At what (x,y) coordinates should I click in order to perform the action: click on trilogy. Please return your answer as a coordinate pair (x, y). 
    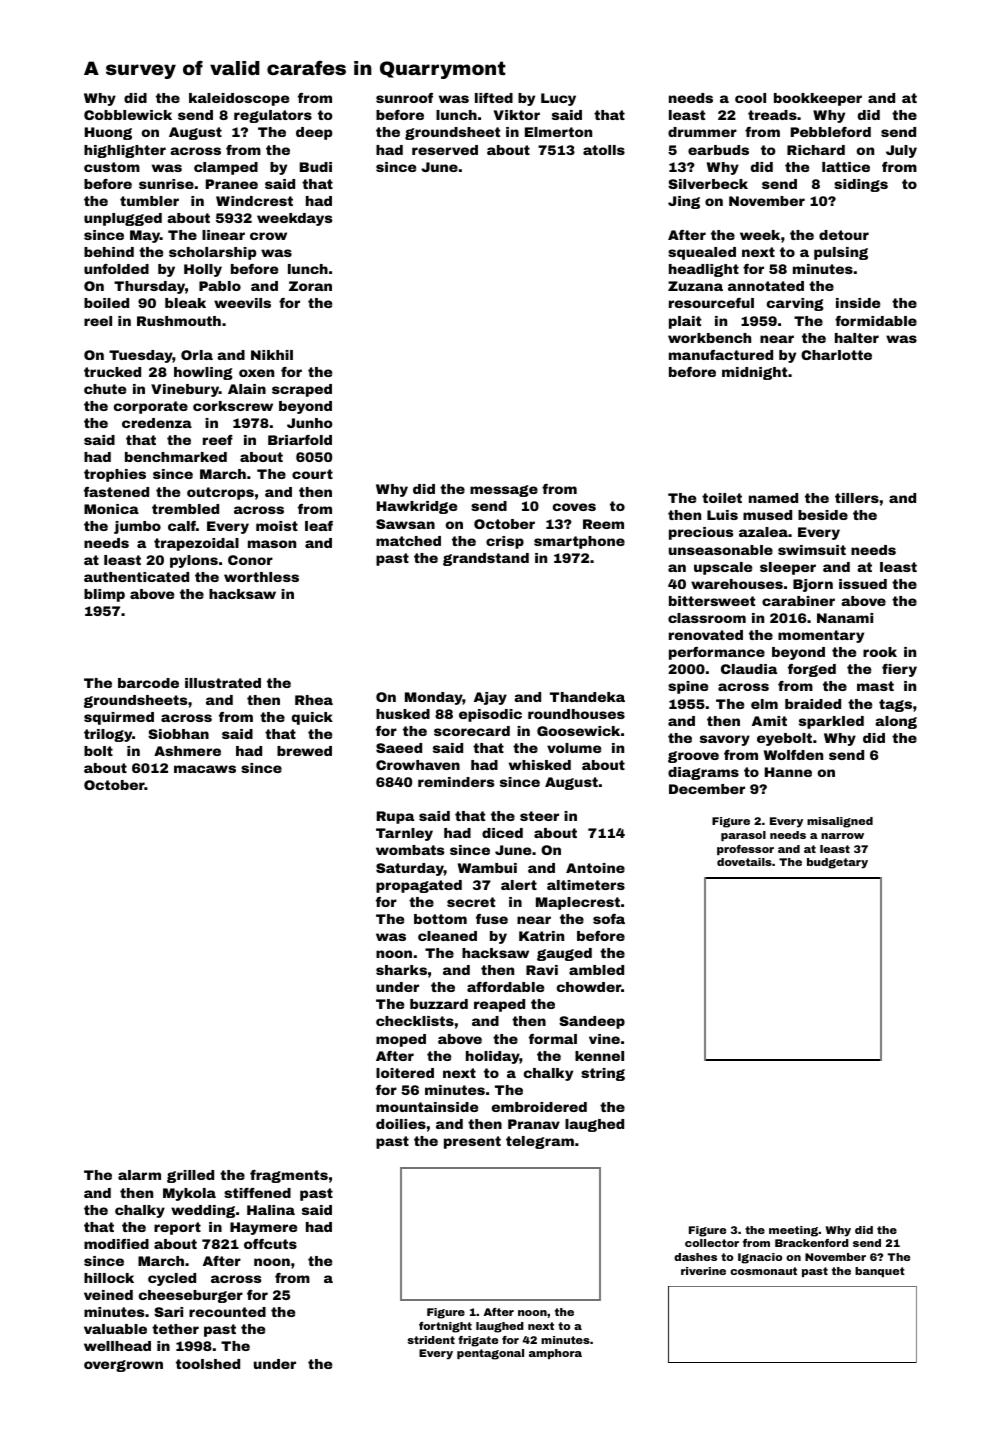
    Looking at the image, I should click on (108, 735).
